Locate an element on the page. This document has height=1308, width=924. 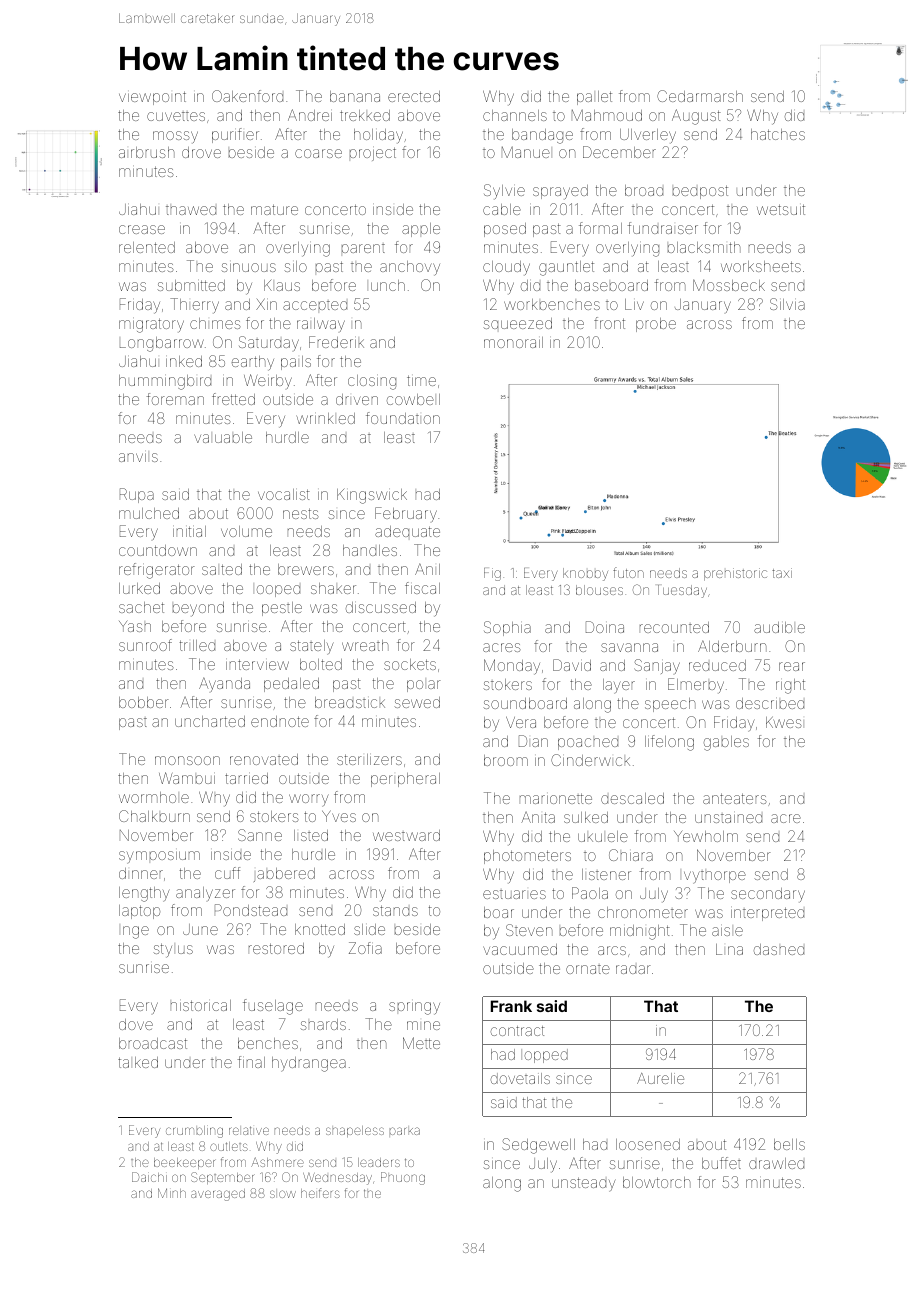
talked is located at coordinates (138, 1062).
